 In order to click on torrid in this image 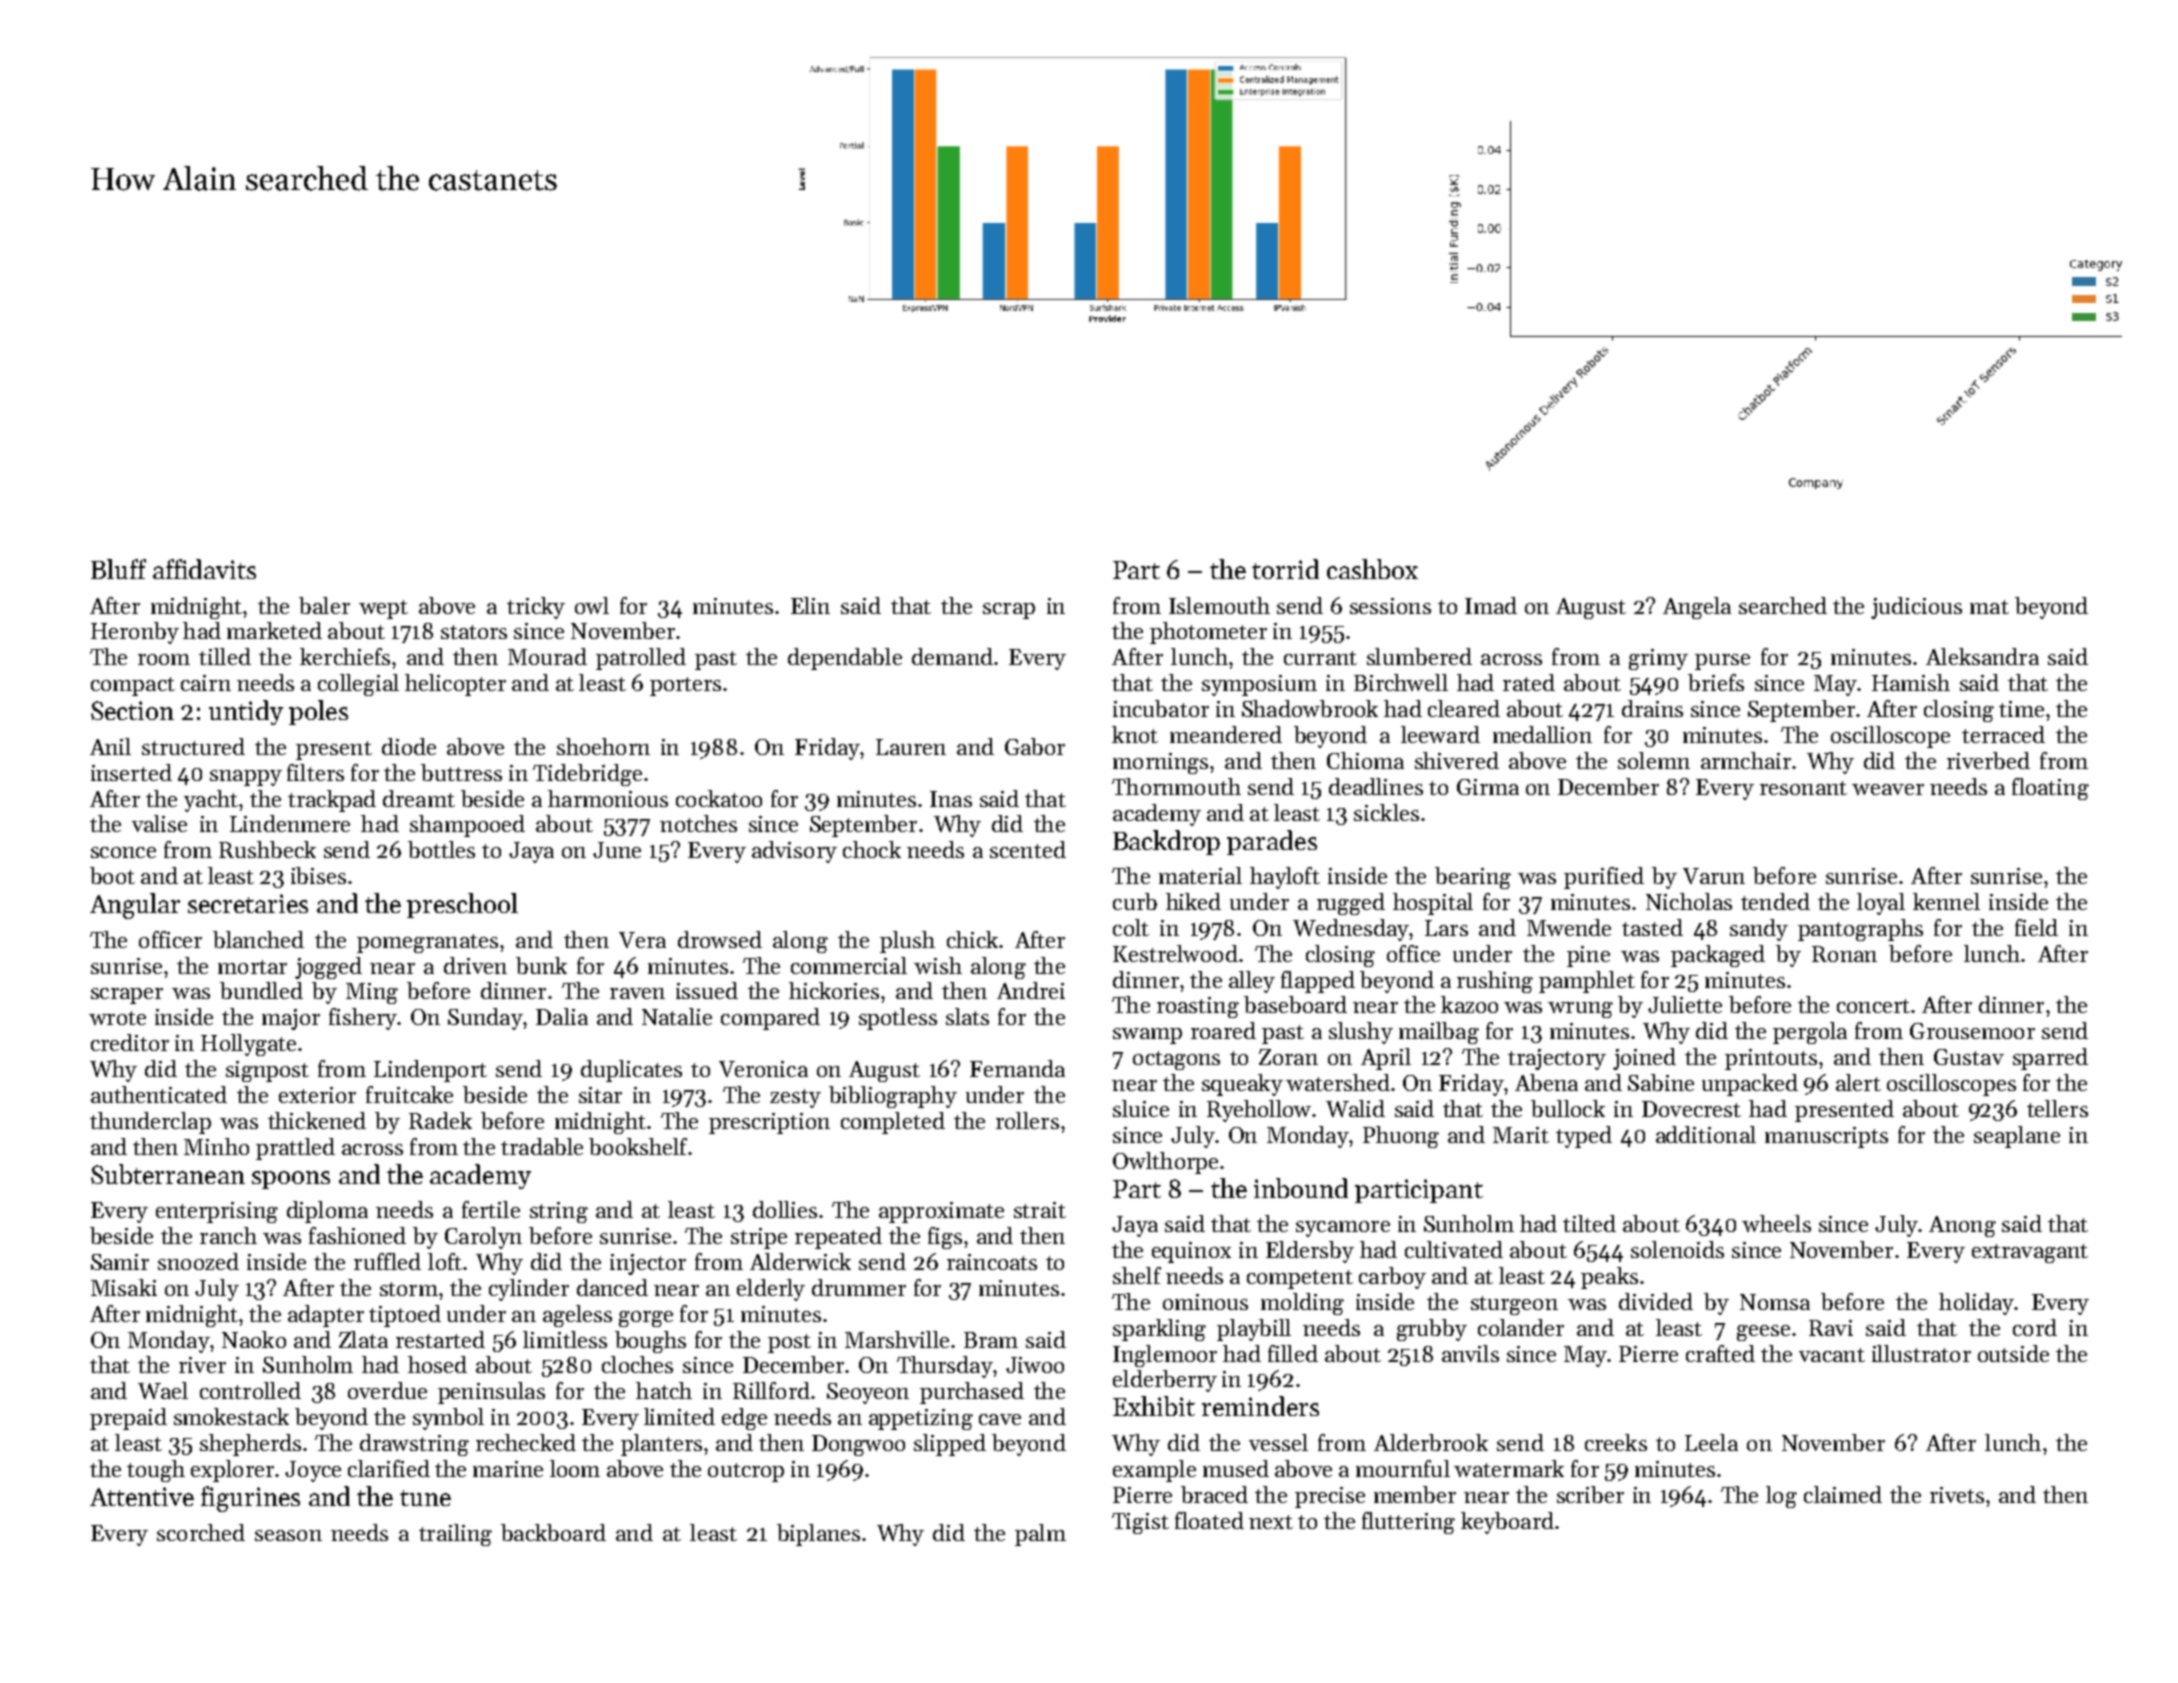, I will do `click(1285, 569)`.
